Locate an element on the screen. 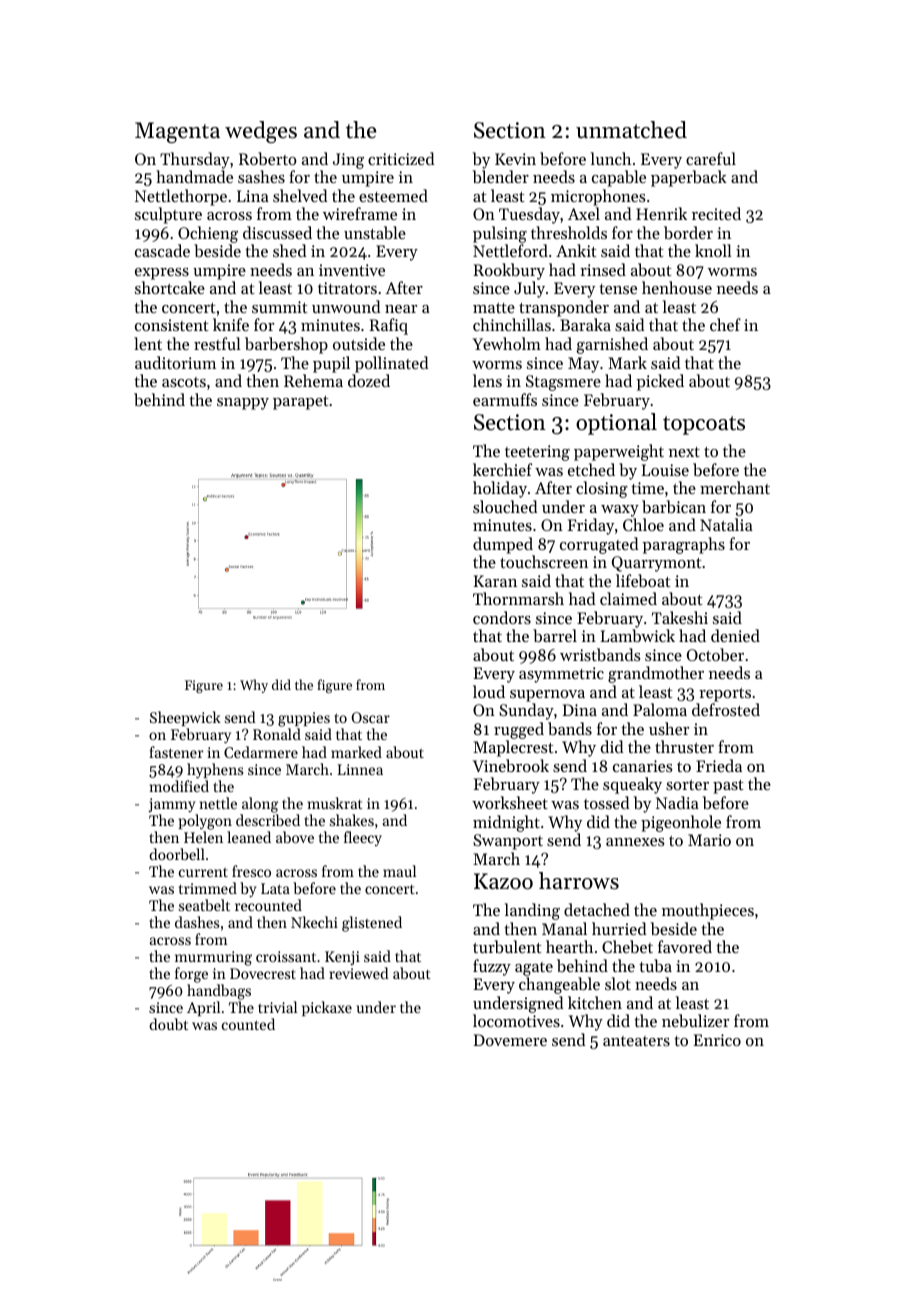  doubt is located at coordinates (168, 1024).
